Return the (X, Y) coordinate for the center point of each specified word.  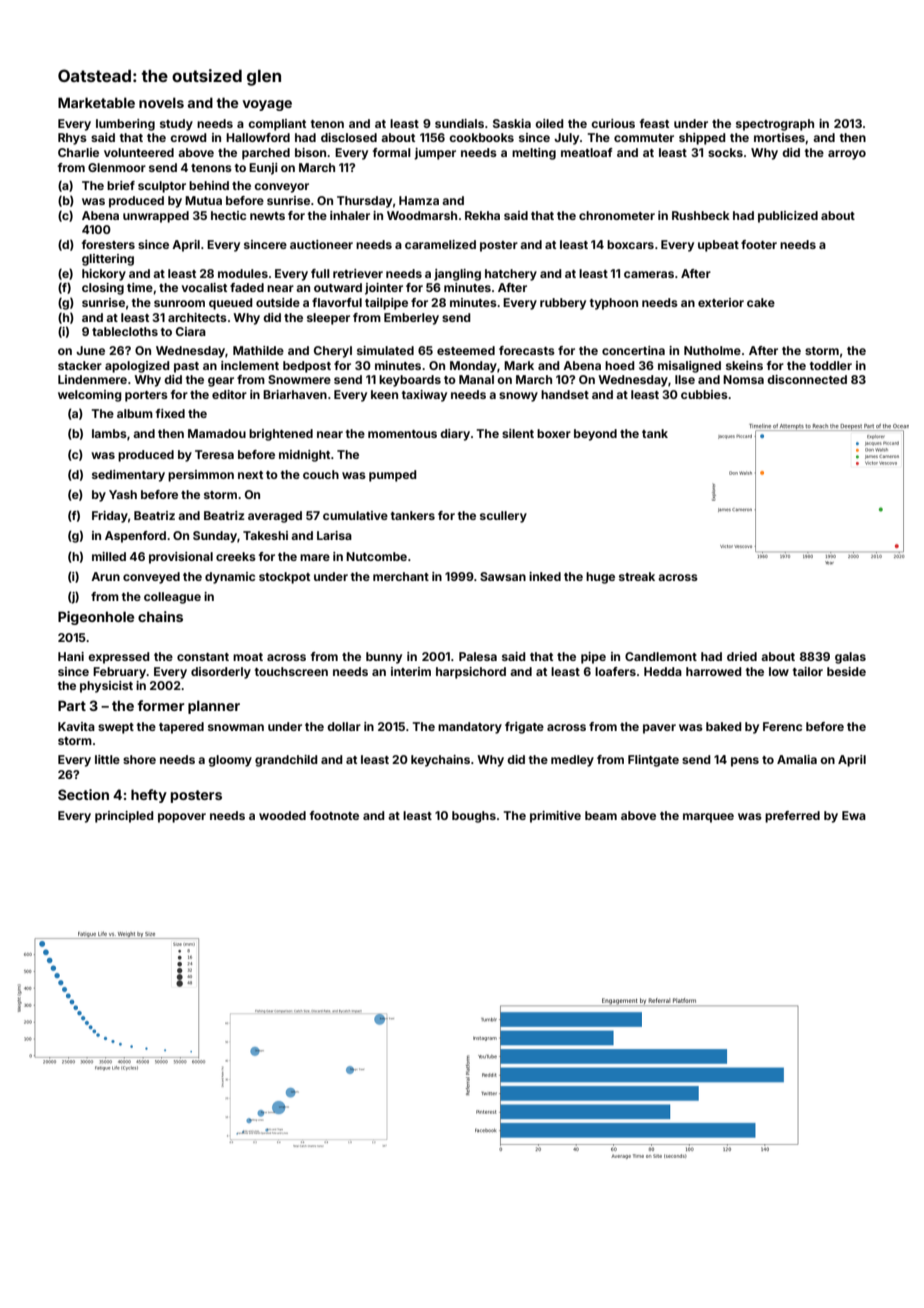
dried (742, 656)
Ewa (854, 815)
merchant (401, 576)
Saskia (512, 123)
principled (124, 817)
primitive (555, 817)
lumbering (125, 125)
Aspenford (135, 537)
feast (654, 123)
